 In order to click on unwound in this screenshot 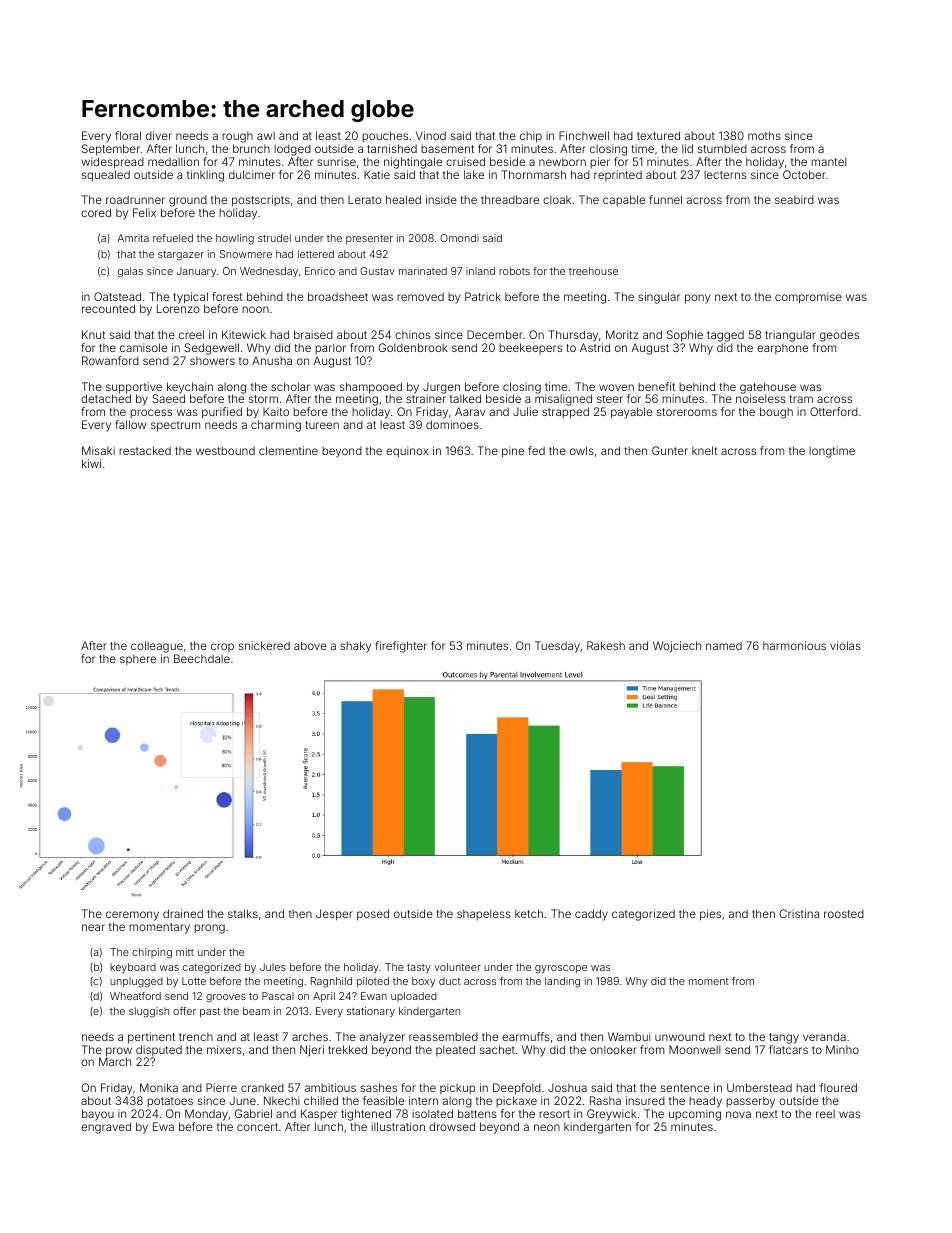, I will do `click(680, 1037)`.
